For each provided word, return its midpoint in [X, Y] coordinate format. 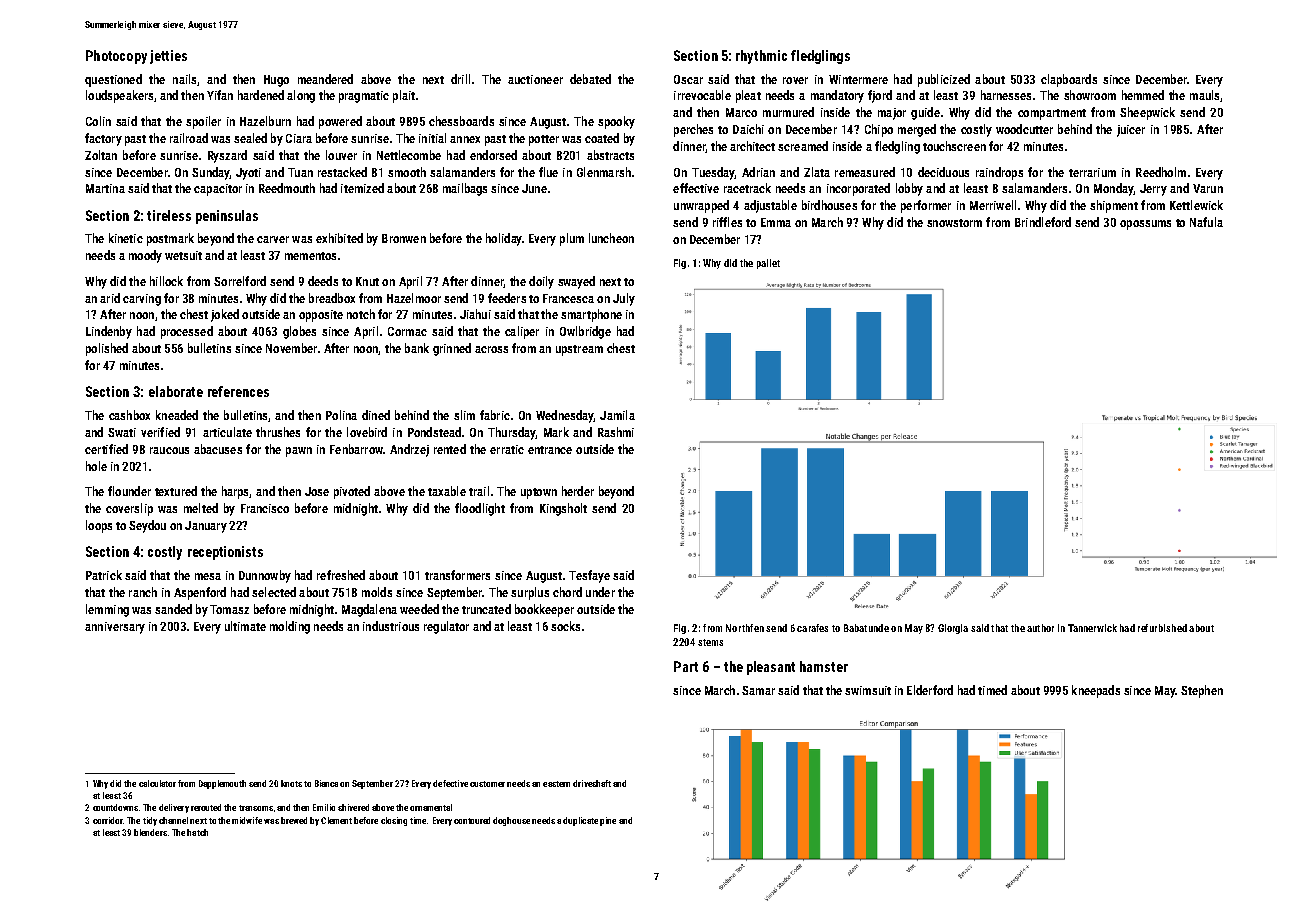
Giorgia [953, 629]
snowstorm [954, 223]
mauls [1204, 95]
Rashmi [616, 432]
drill [460, 79]
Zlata [817, 172]
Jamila [617, 415]
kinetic [126, 238]
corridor [108, 820]
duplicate [580, 821]
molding [290, 627]
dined [376, 415]
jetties [168, 57]
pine [608, 821]
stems [710, 642]
